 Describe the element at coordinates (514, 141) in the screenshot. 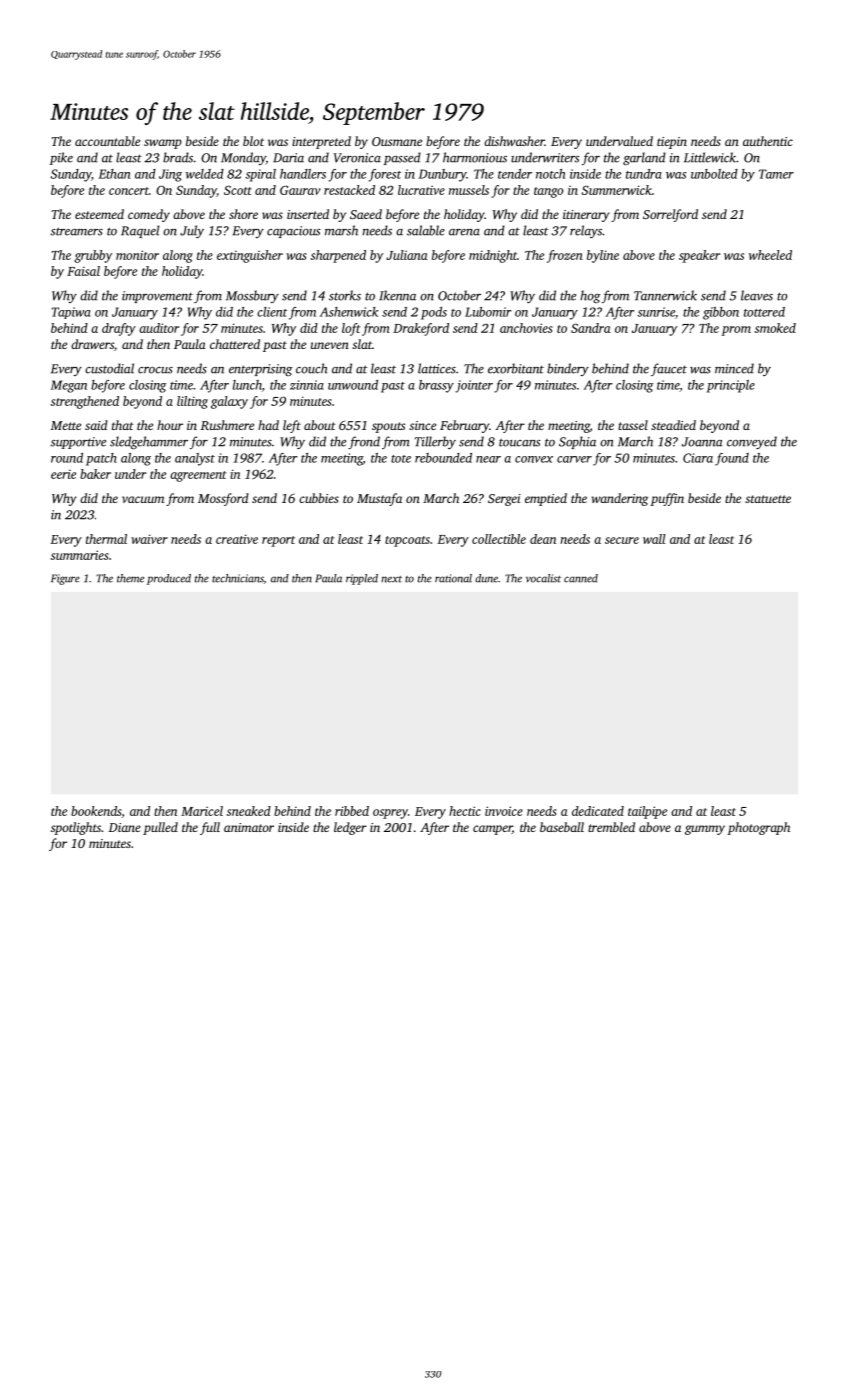

I see `dishwasher` at that location.
